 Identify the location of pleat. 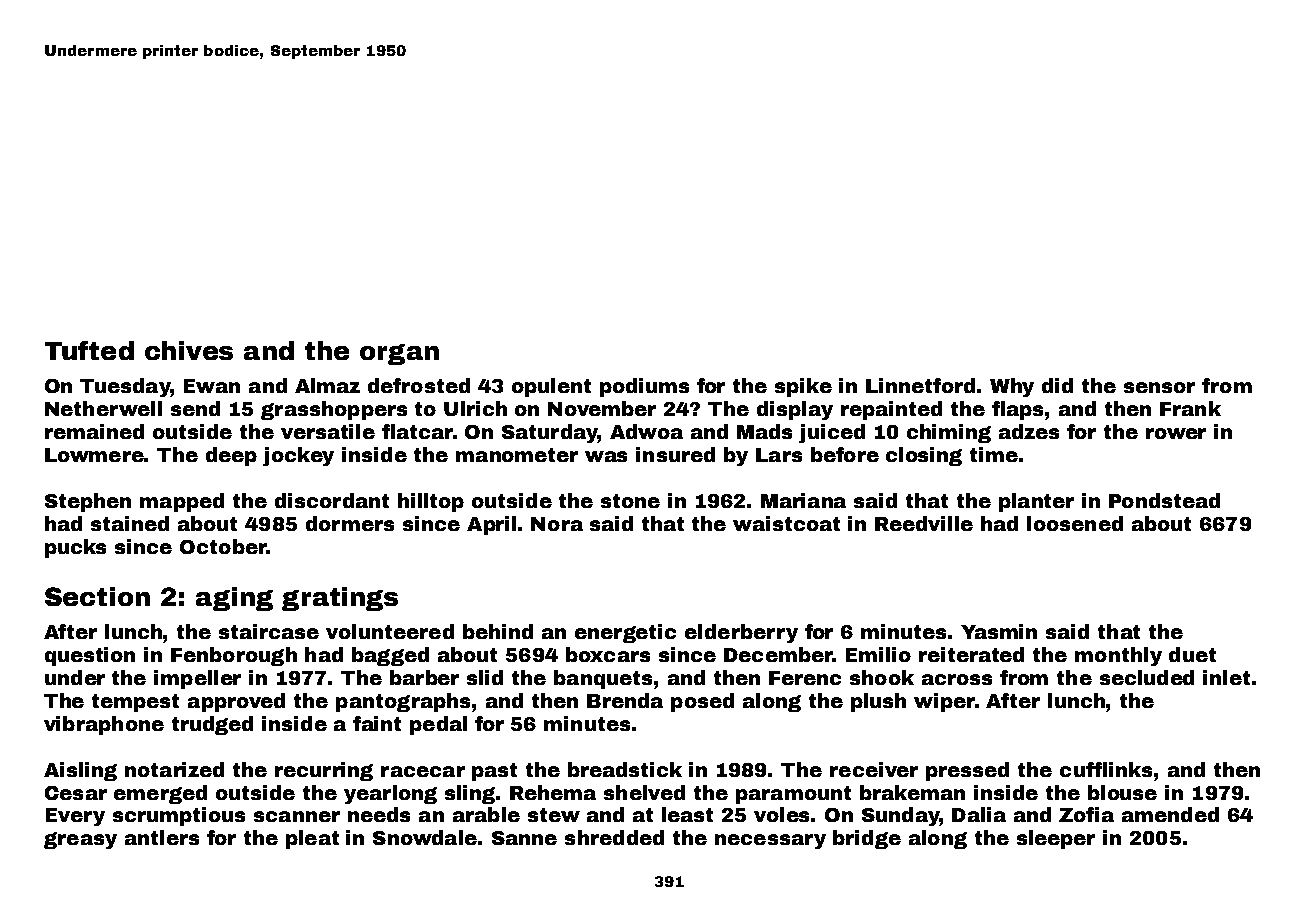
(312, 839).
